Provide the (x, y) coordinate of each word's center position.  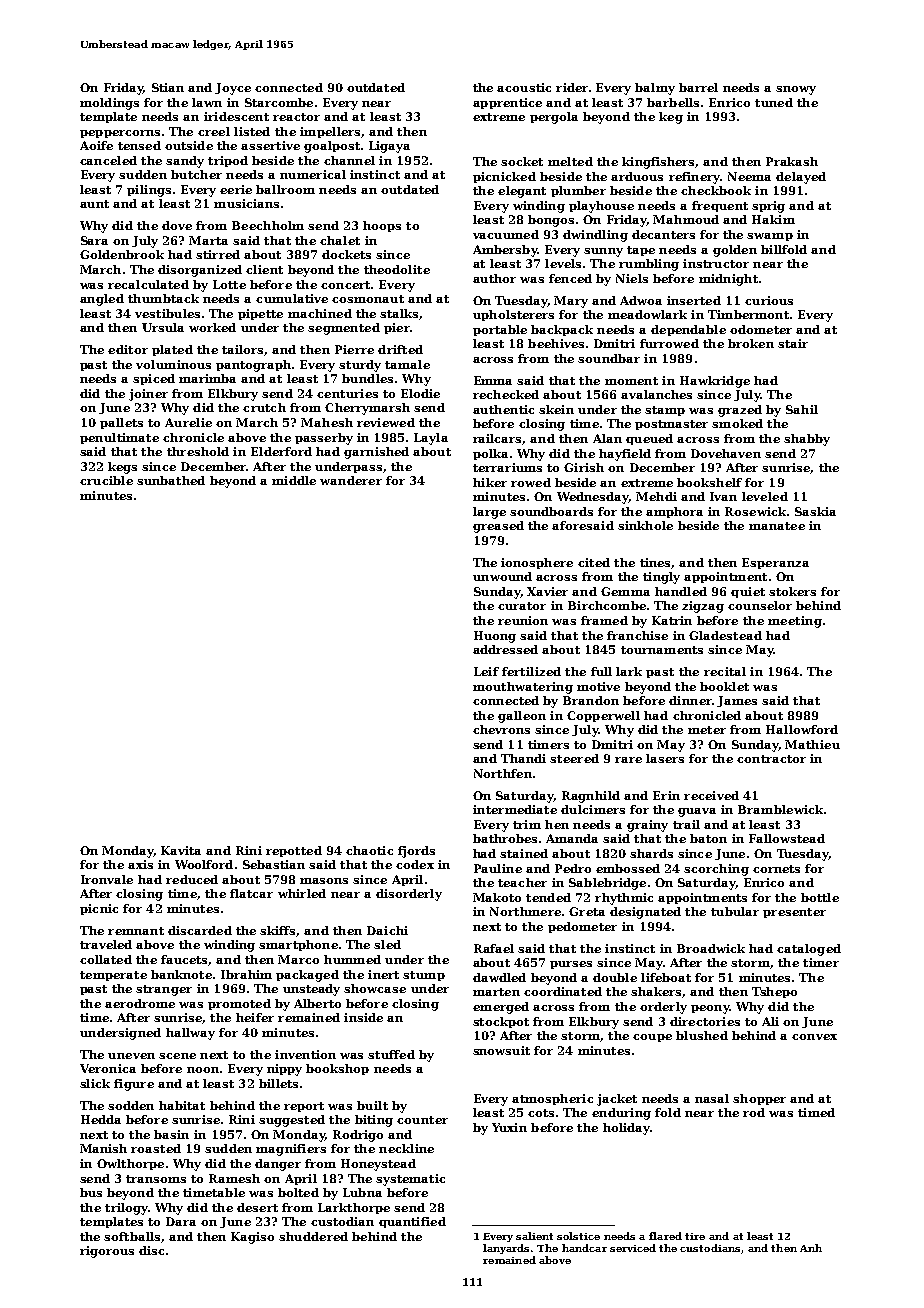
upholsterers (513, 315)
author (494, 278)
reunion (523, 620)
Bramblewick (780, 809)
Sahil (802, 409)
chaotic (369, 850)
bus (91, 1192)
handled (681, 591)
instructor (716, 263)
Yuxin (509, 1127)
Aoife (96, 145)
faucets (185, 960)
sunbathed (171, 480)
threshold (198, 451)
